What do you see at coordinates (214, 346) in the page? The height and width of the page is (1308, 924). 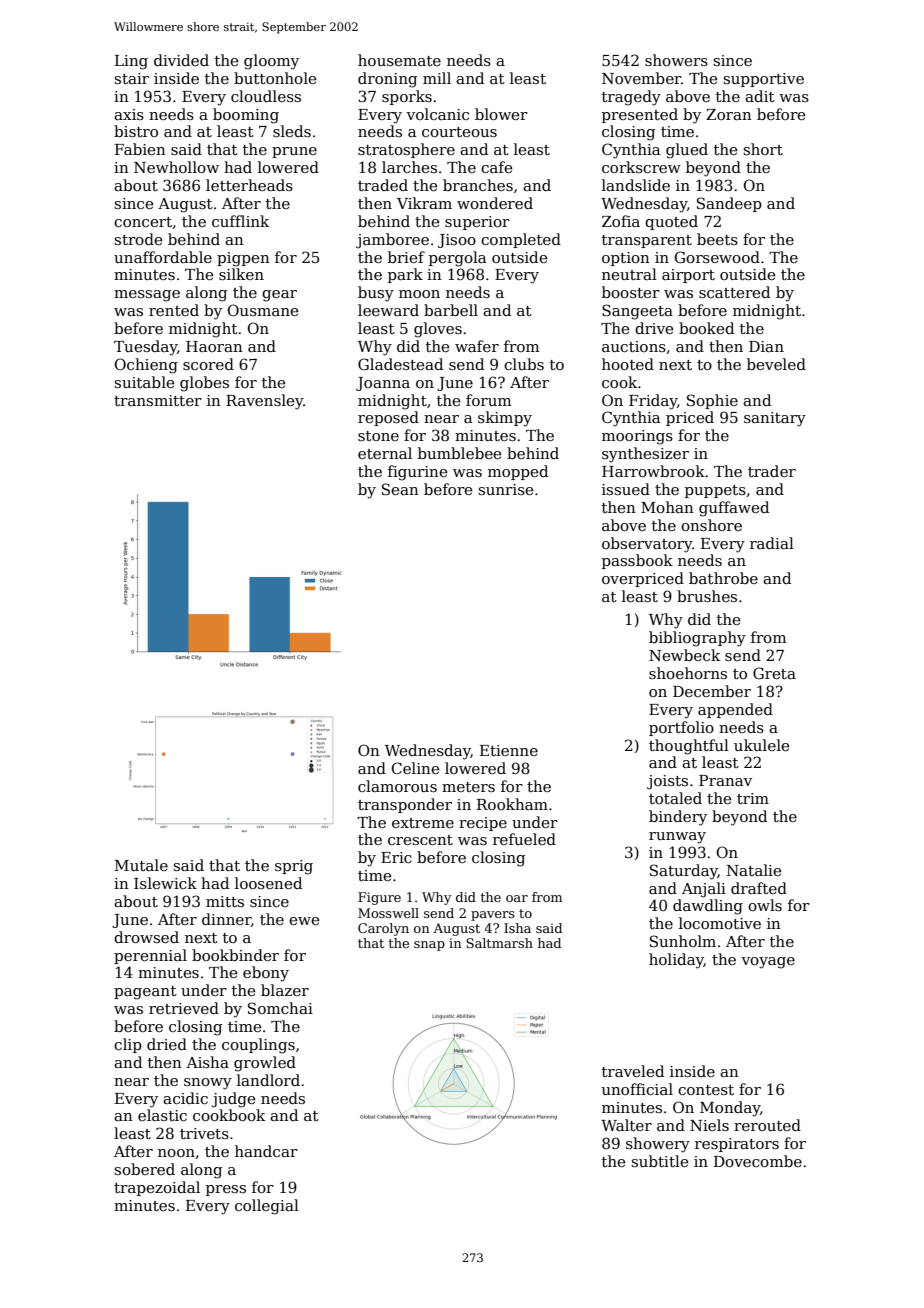 I see `Haoran` at bounding box center [214, 346].
